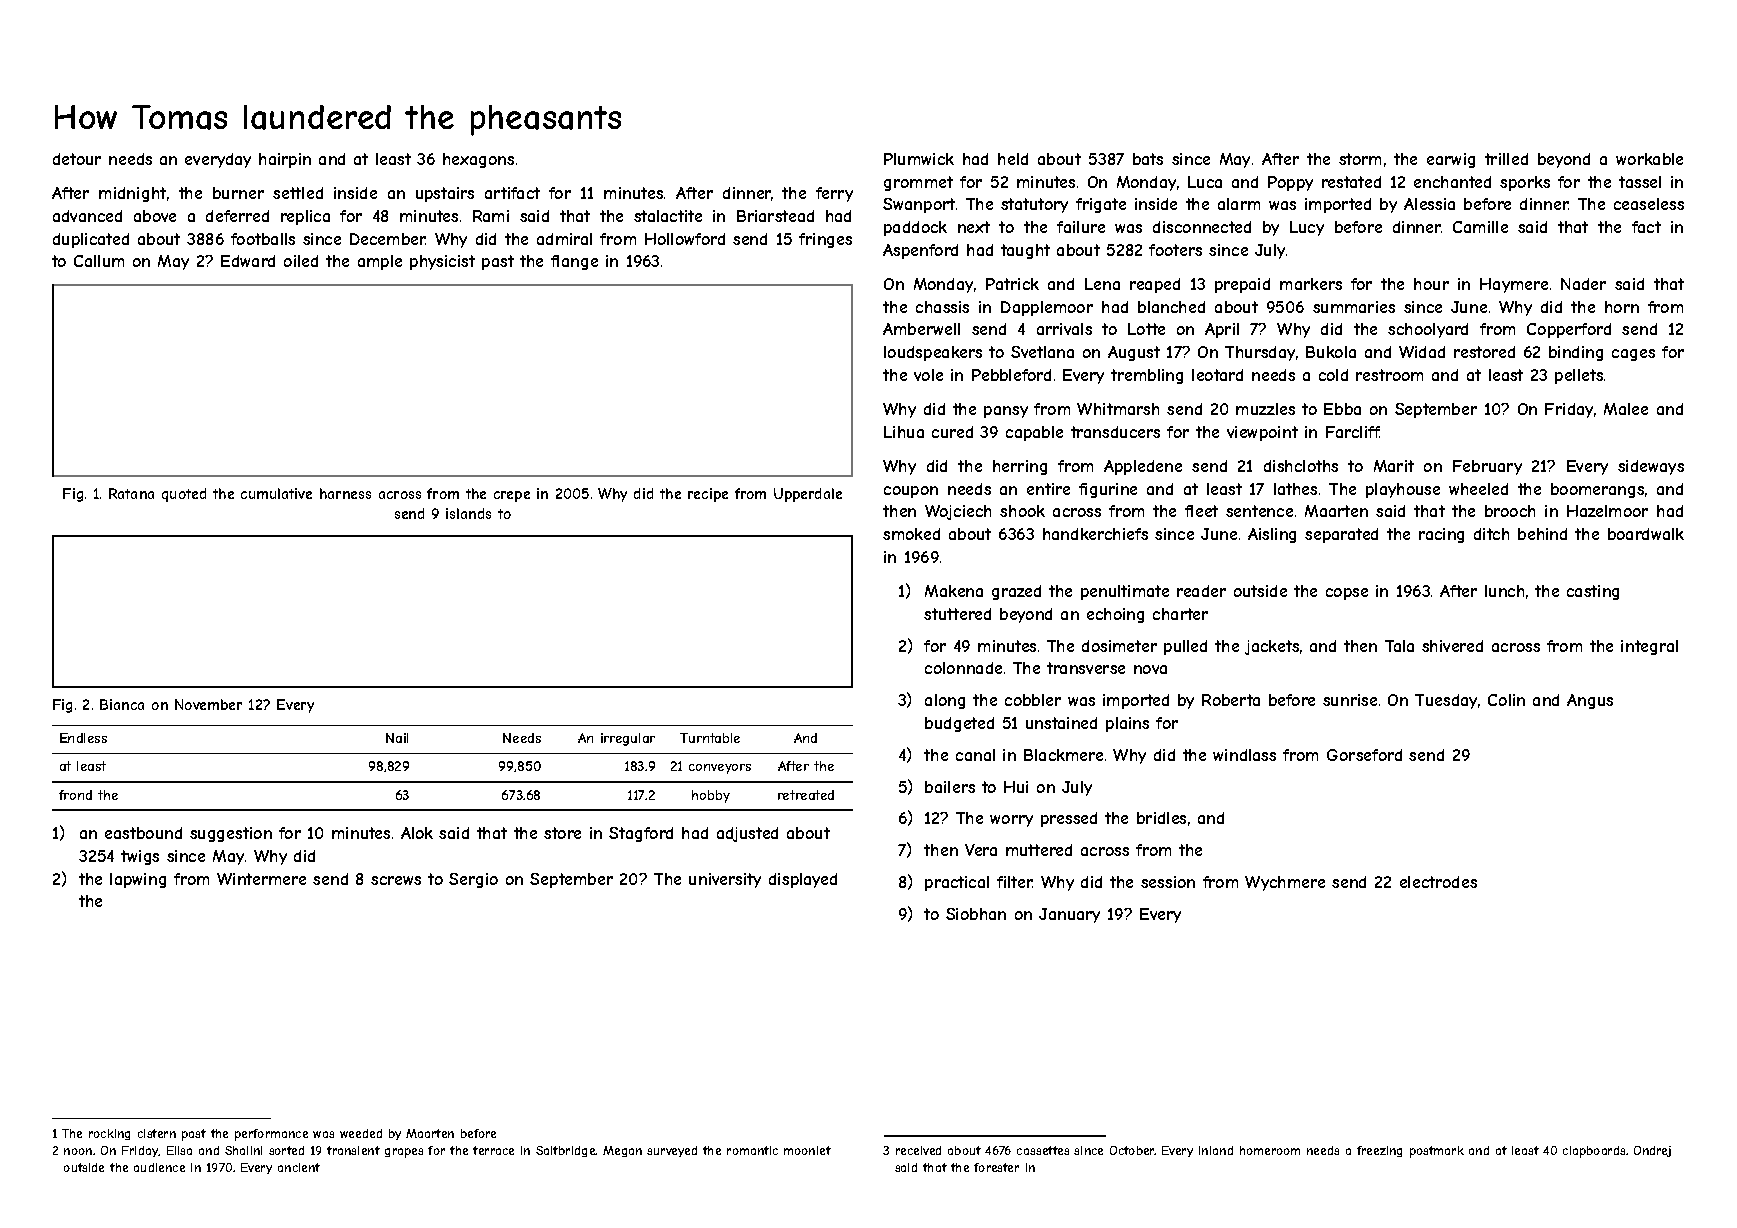  Describe the element at coordinates (301, 261) in the screenshot. I see `oiled` at that location.
